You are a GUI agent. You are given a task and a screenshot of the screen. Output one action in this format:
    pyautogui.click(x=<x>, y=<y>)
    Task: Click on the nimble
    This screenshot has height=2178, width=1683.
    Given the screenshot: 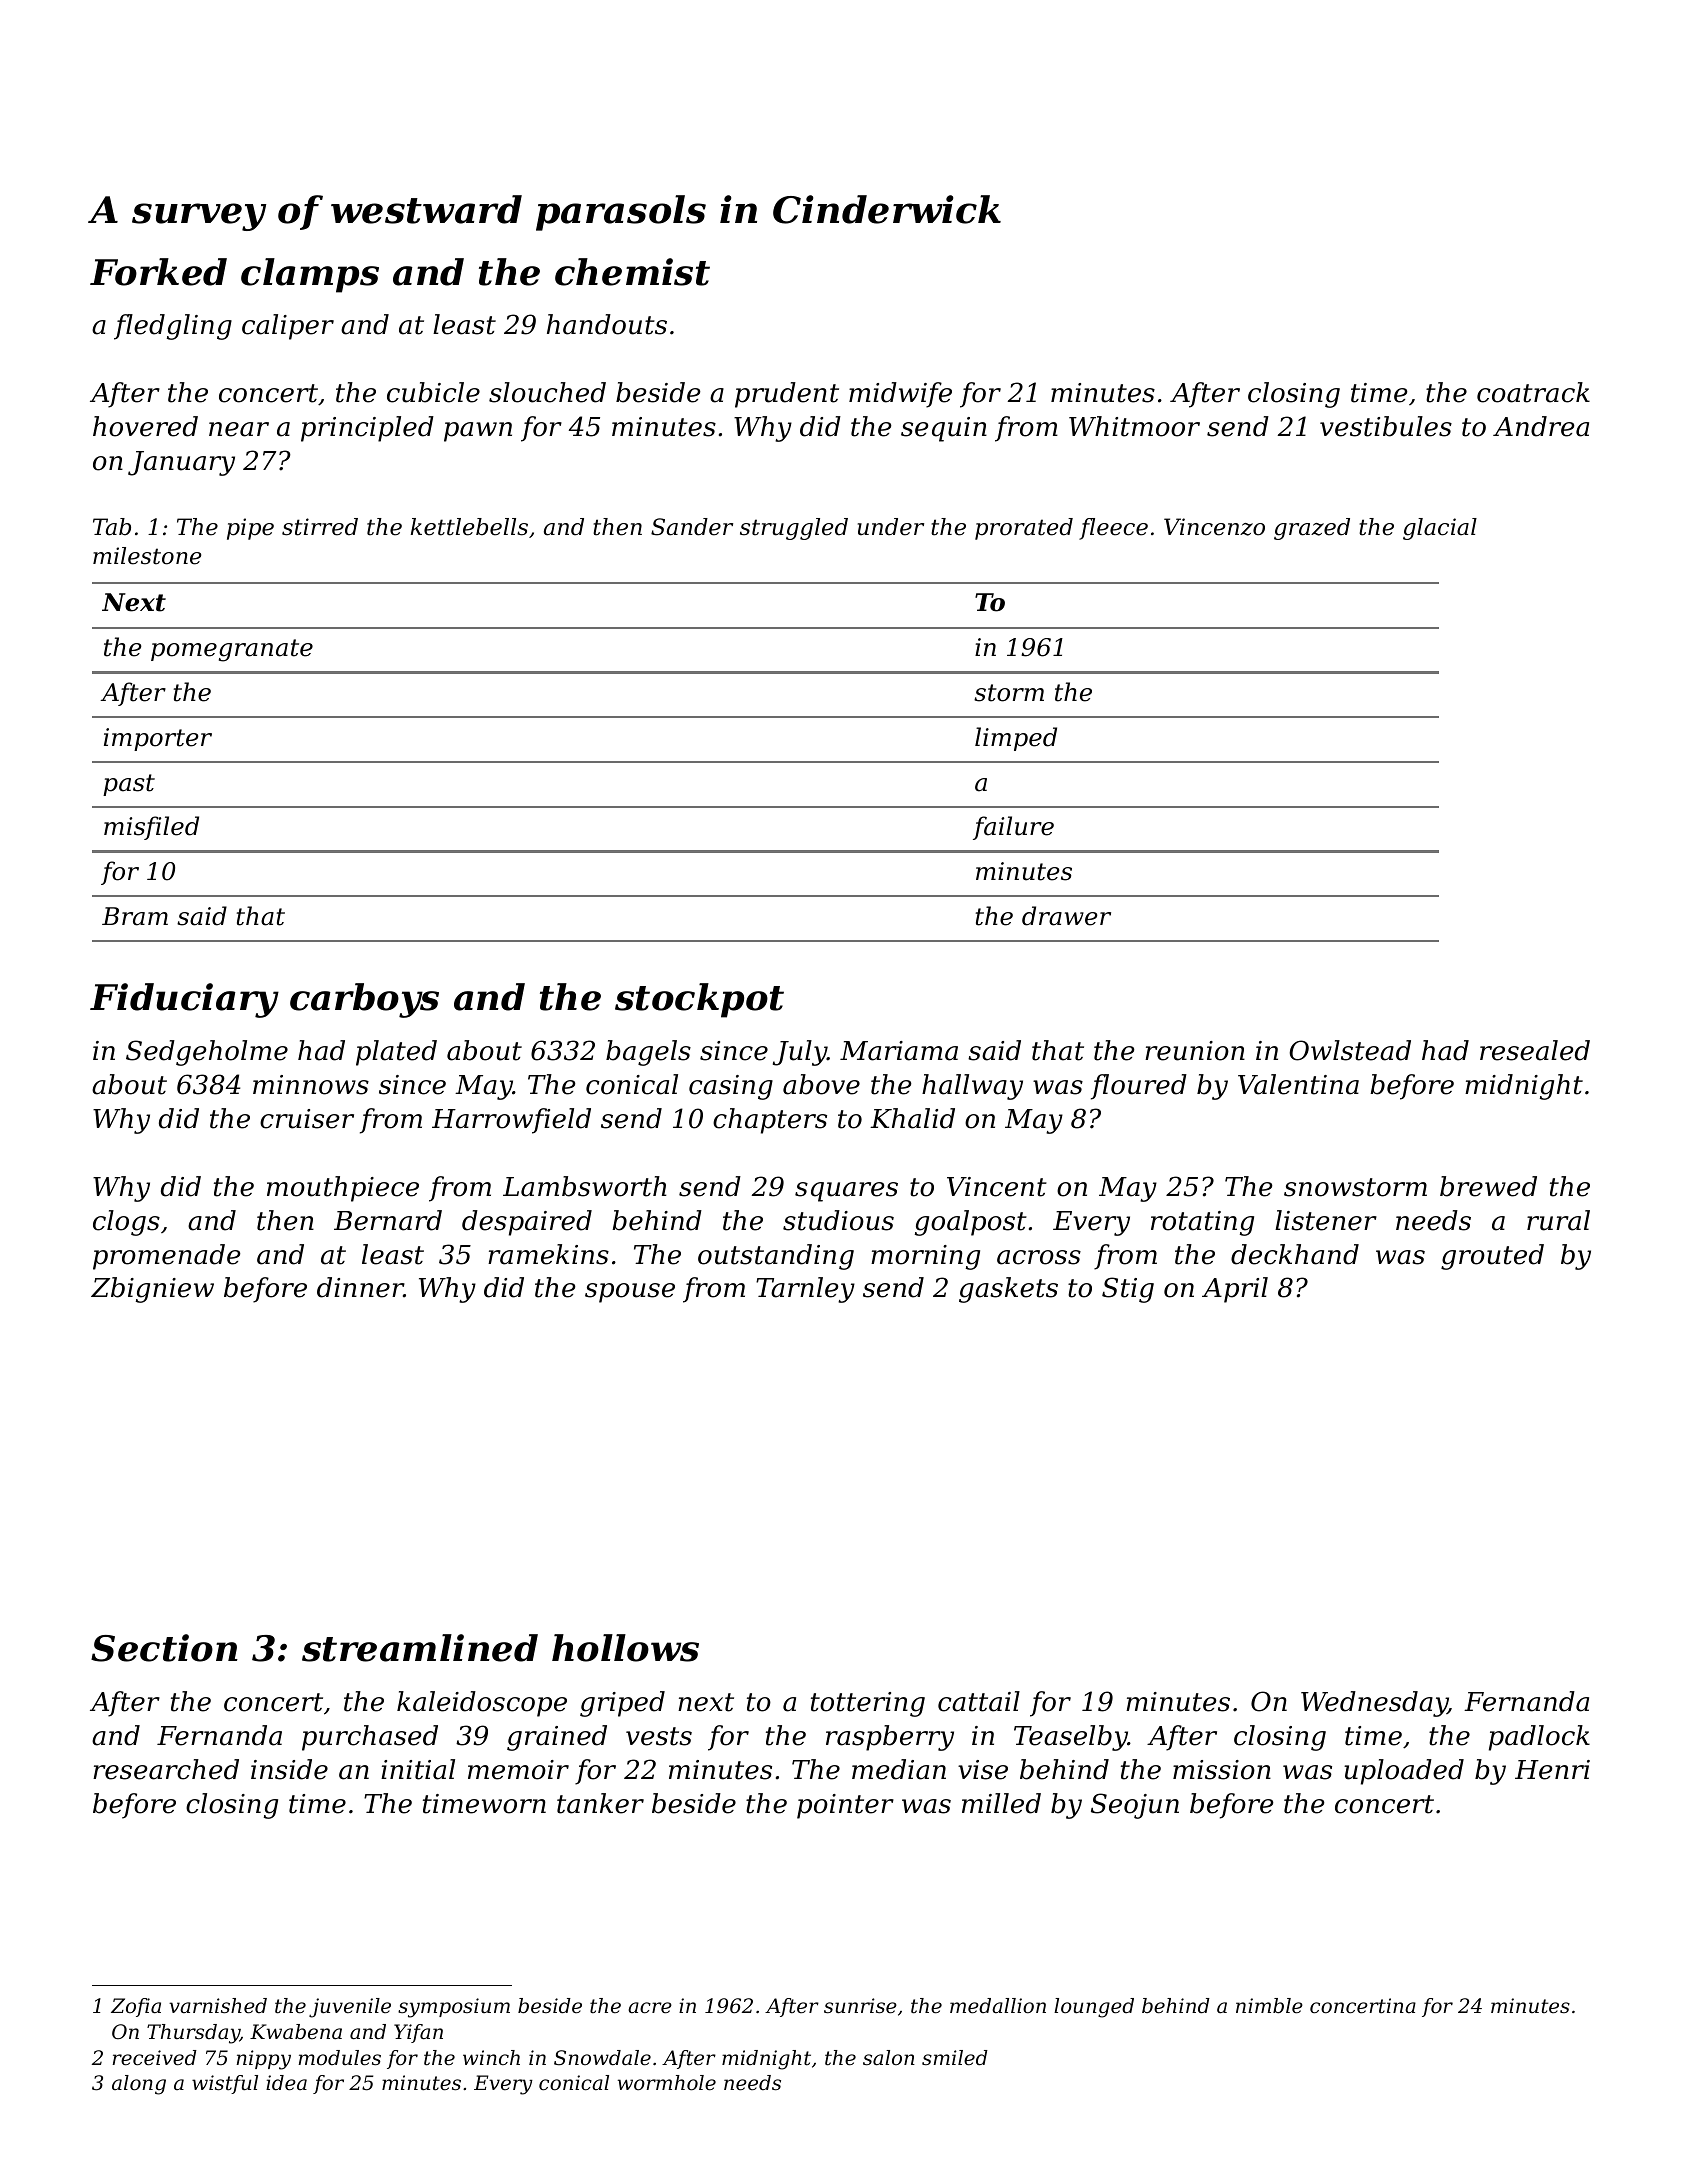 What is the action you would take?
    pyautogui.click(x=1269, y=2006)
